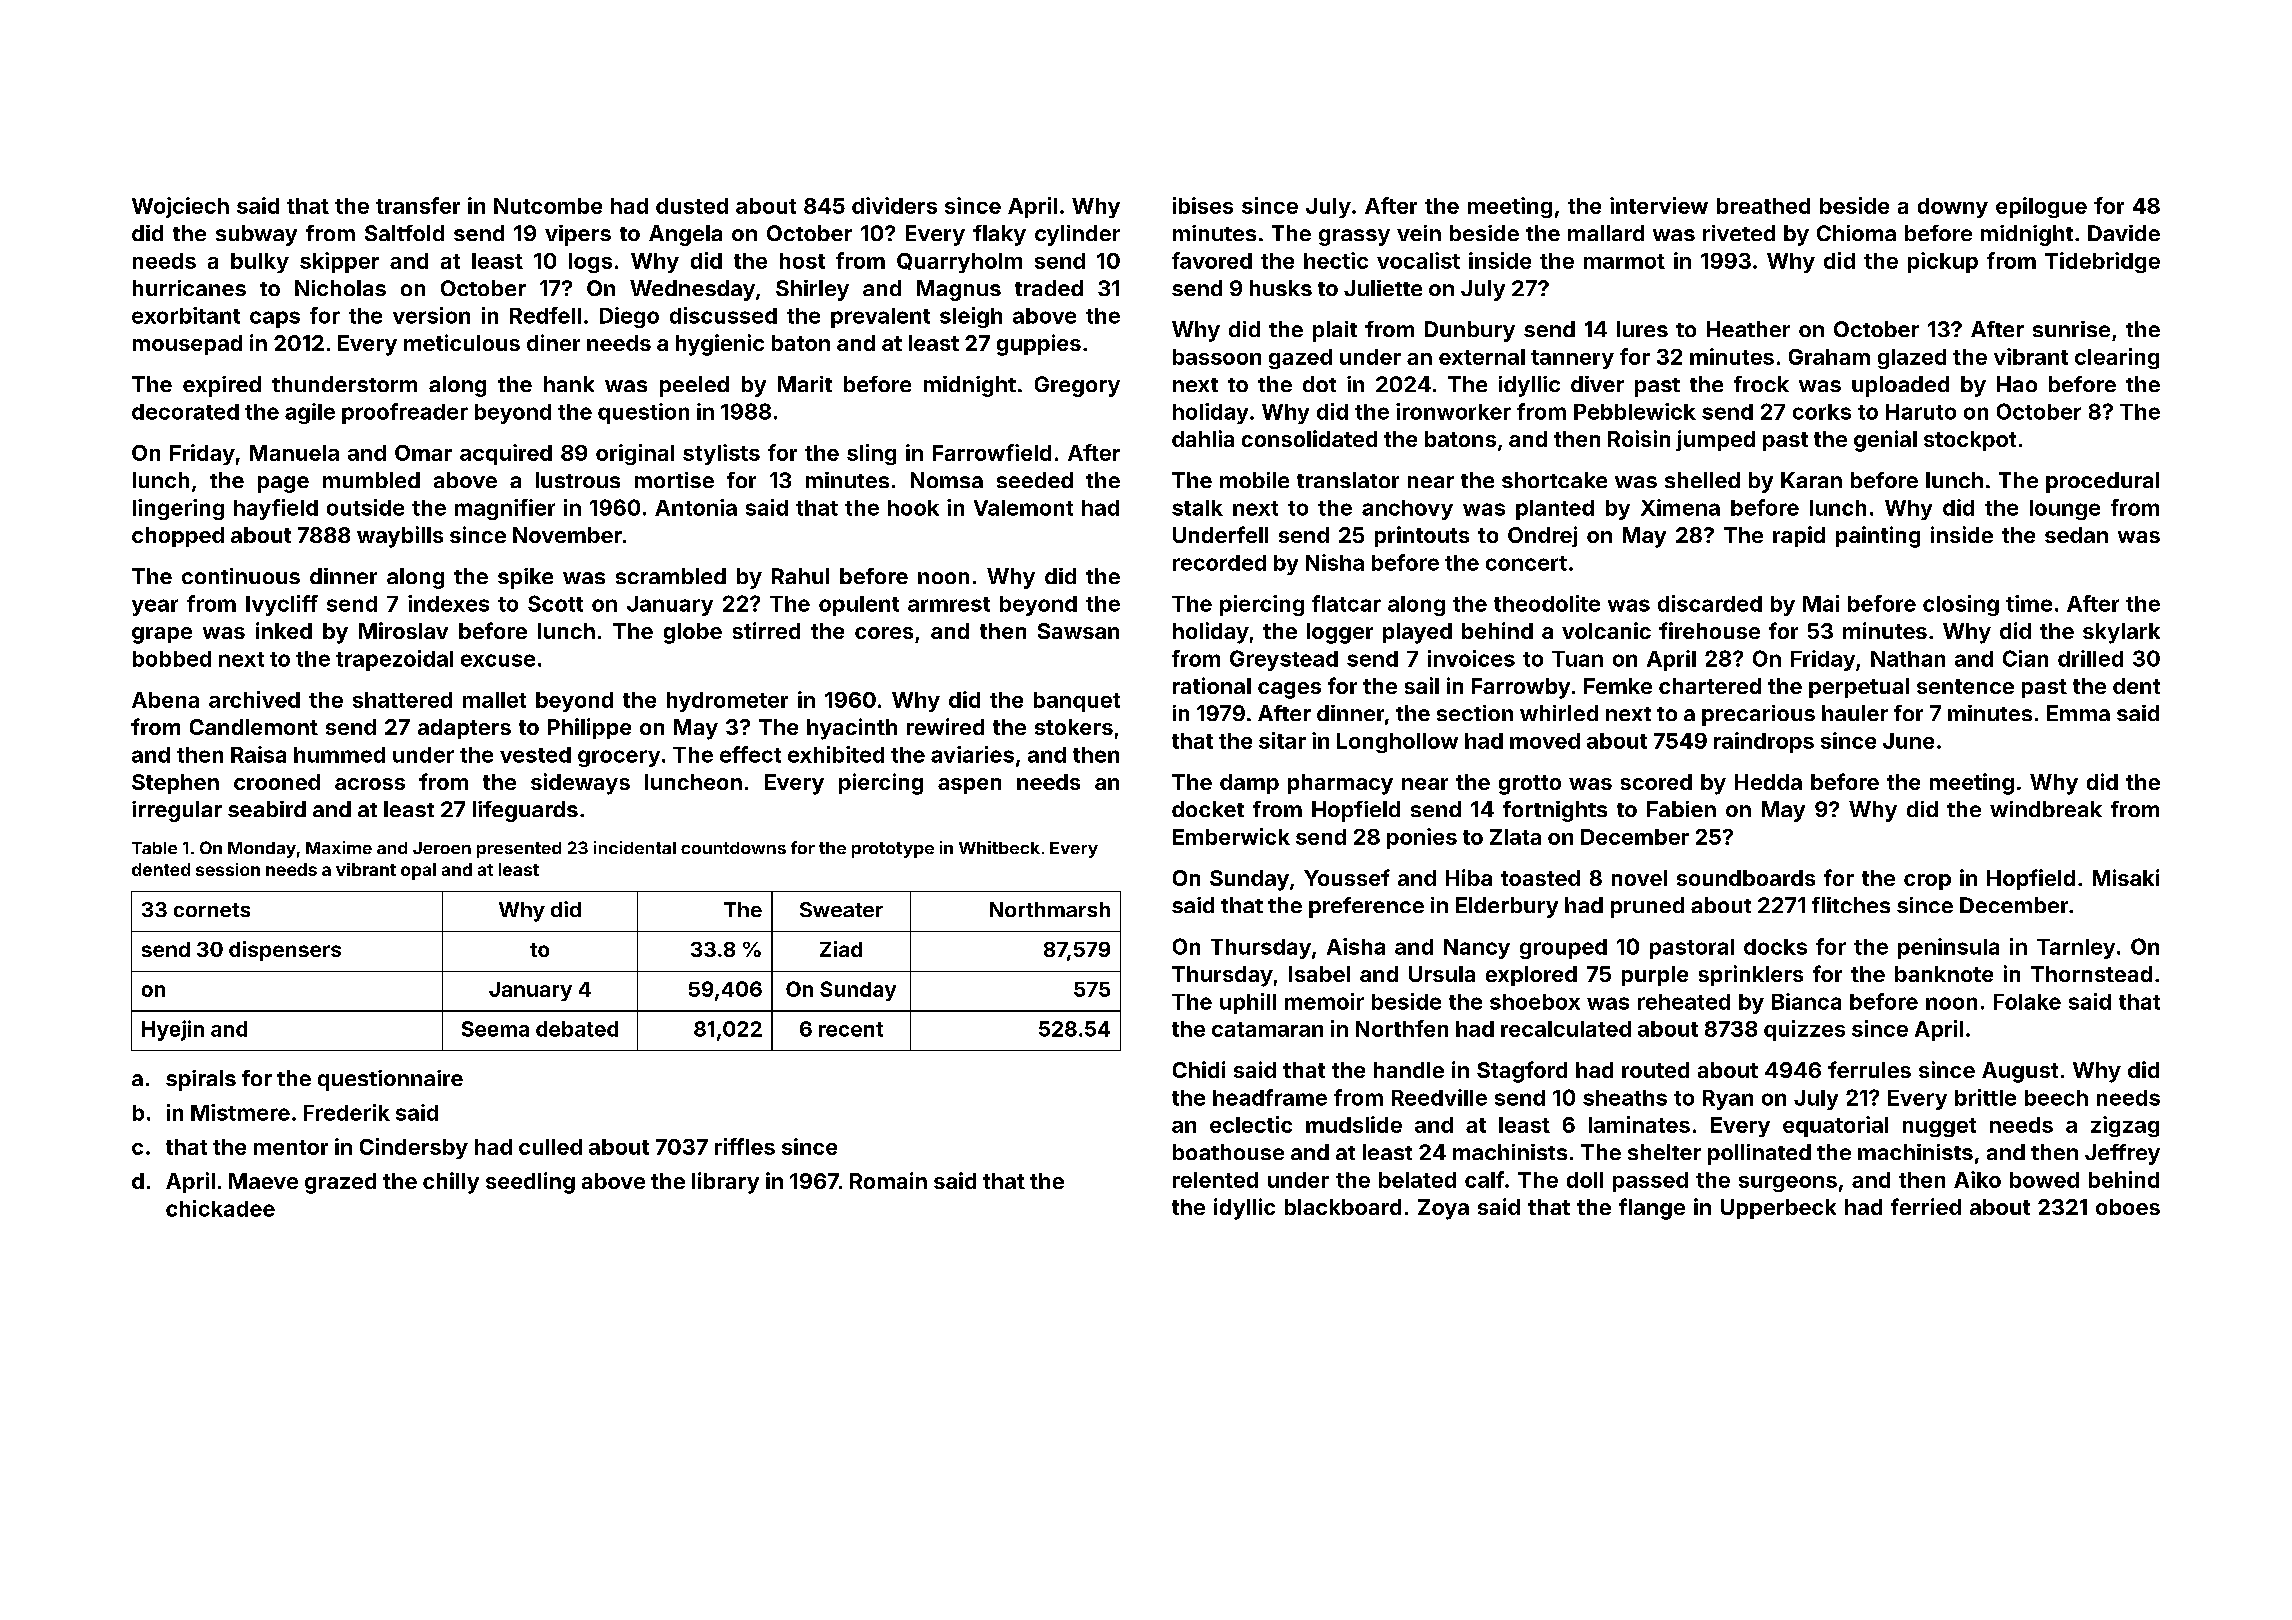 This image has width=2292, height=1620. I want to click on blackboard, so click(1343, 1207).
